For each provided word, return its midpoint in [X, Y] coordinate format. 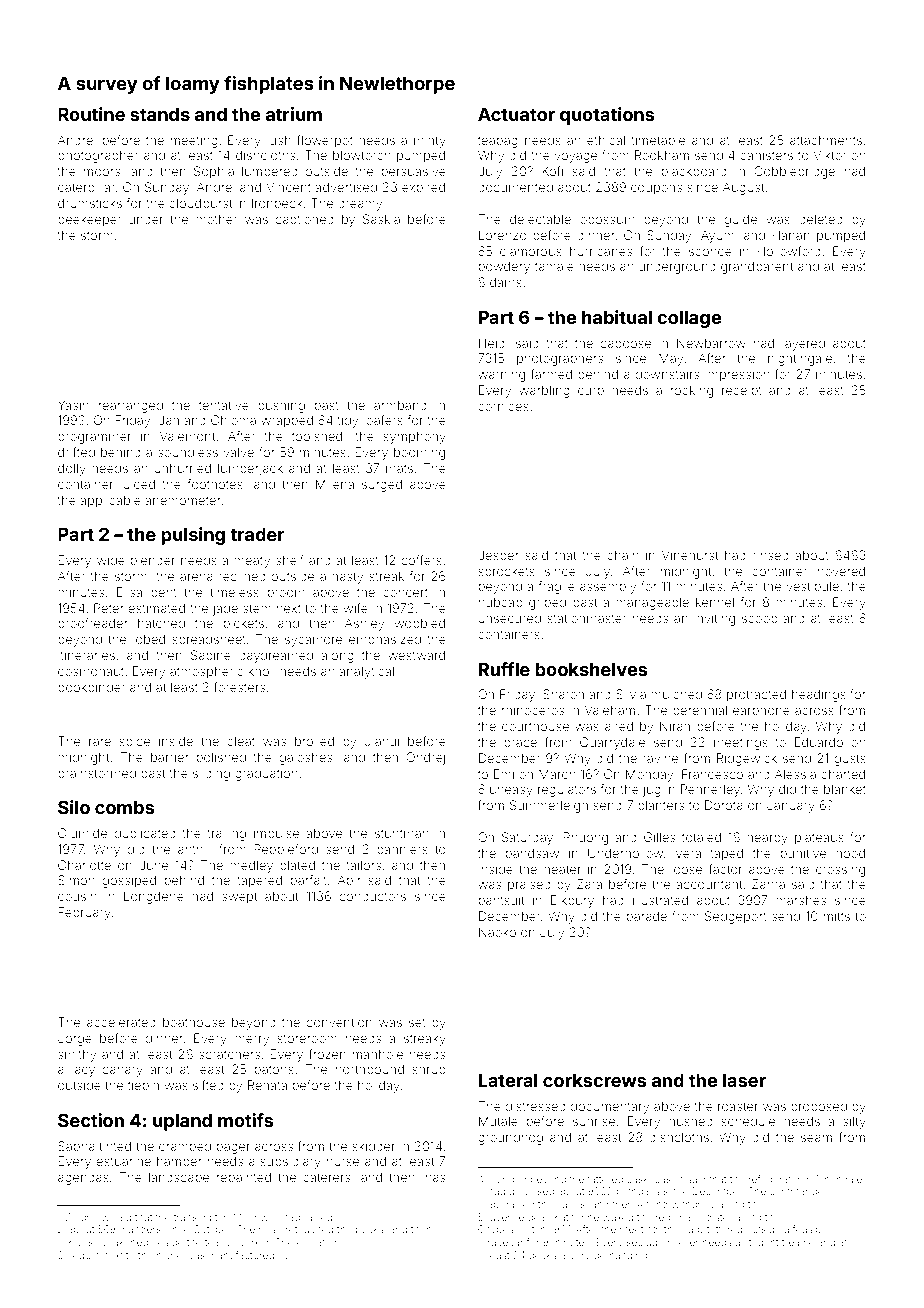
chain [623, 555]
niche [169, 1255]
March [557, 774]
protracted [756, 695]
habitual [617, 317]
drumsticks [90, 203]
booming [419, 453]
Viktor [829, 155]
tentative [224, 405]
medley [251, 866]
